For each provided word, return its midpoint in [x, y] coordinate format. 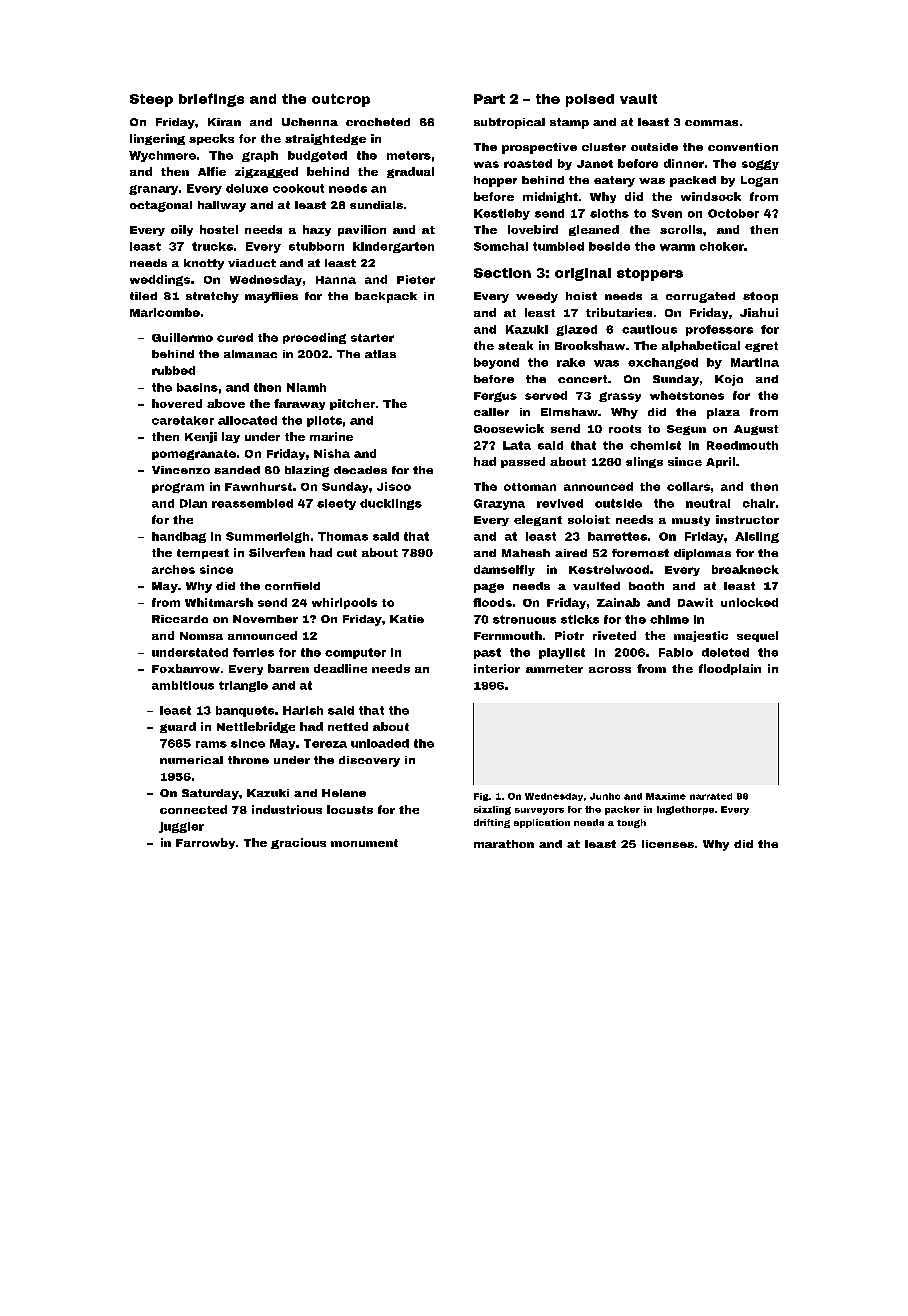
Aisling [757, 537]
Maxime [666, 796]
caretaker [183, 420]
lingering [157, 139]
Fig [481, 797]
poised [590, 100]
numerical [191, 760]
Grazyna [499, 504]
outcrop [341, 100]
